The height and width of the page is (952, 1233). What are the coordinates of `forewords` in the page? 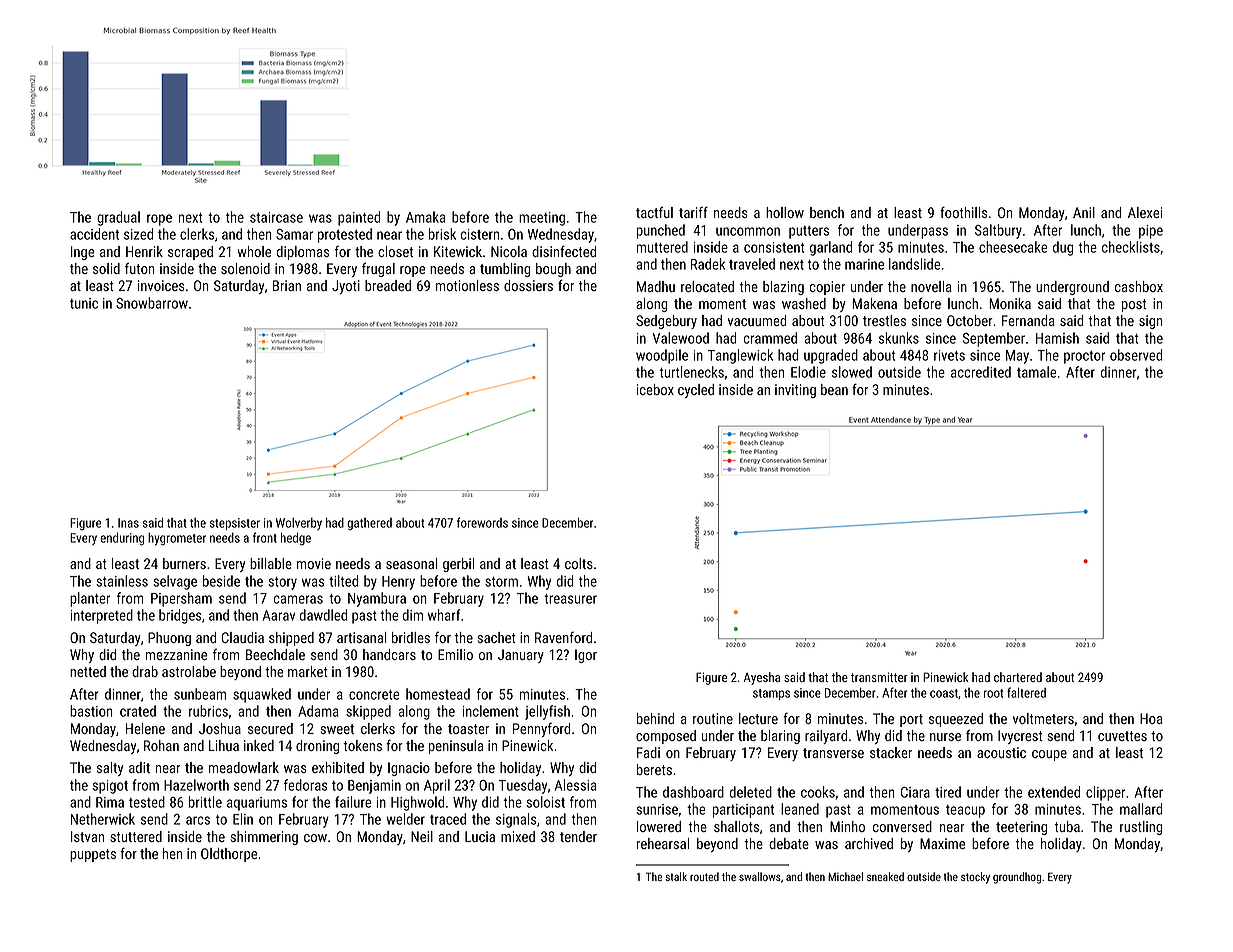 It's located at (482, 522).
